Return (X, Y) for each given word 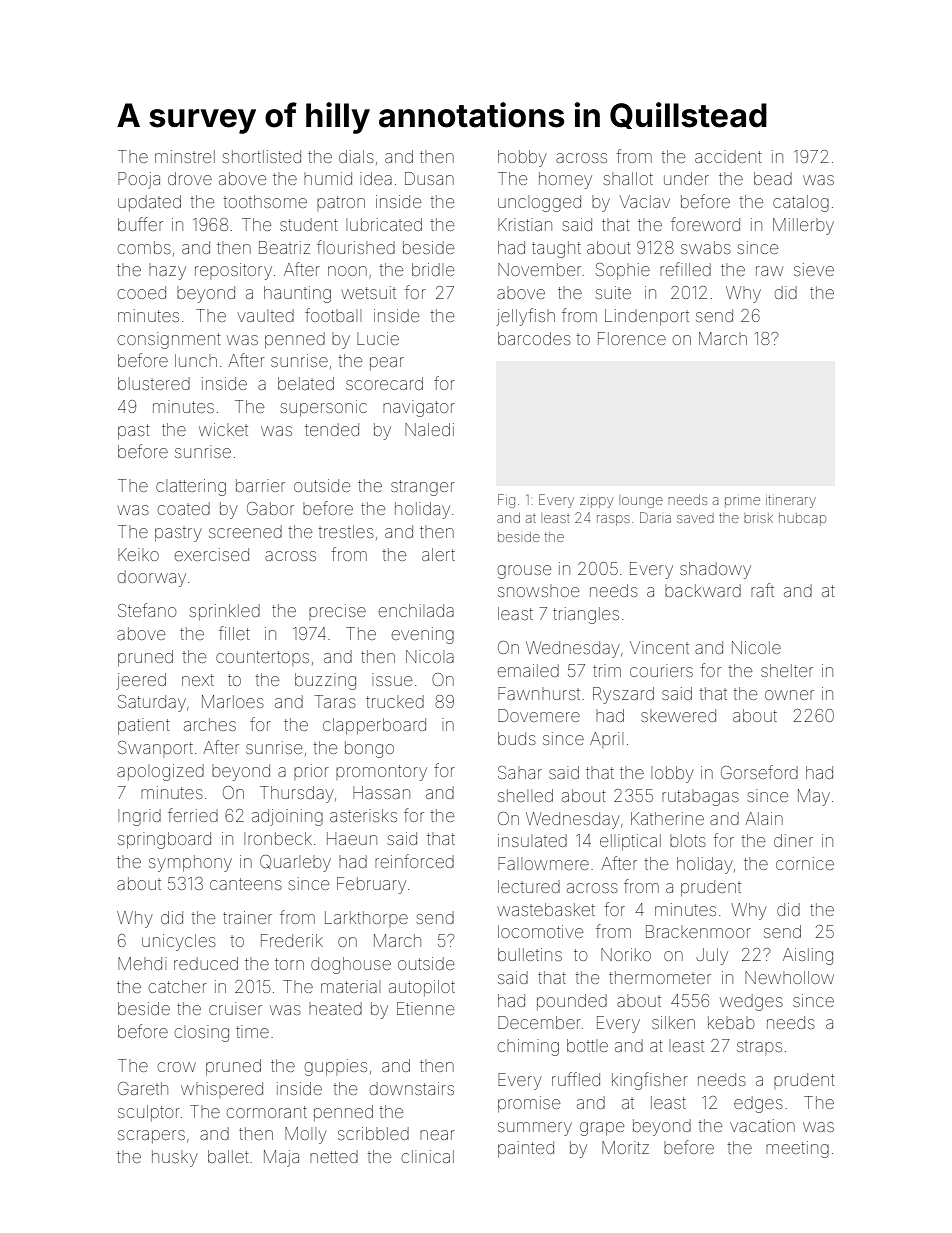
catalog (801, 203)
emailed (528, 670)
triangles (586, 615)
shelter (787, 670)
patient (144, 726)
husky (174, 1158)
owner (789, 695)
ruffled (576, 1079)
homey (565, 180)
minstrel (185, 156)
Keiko (138, 554)
